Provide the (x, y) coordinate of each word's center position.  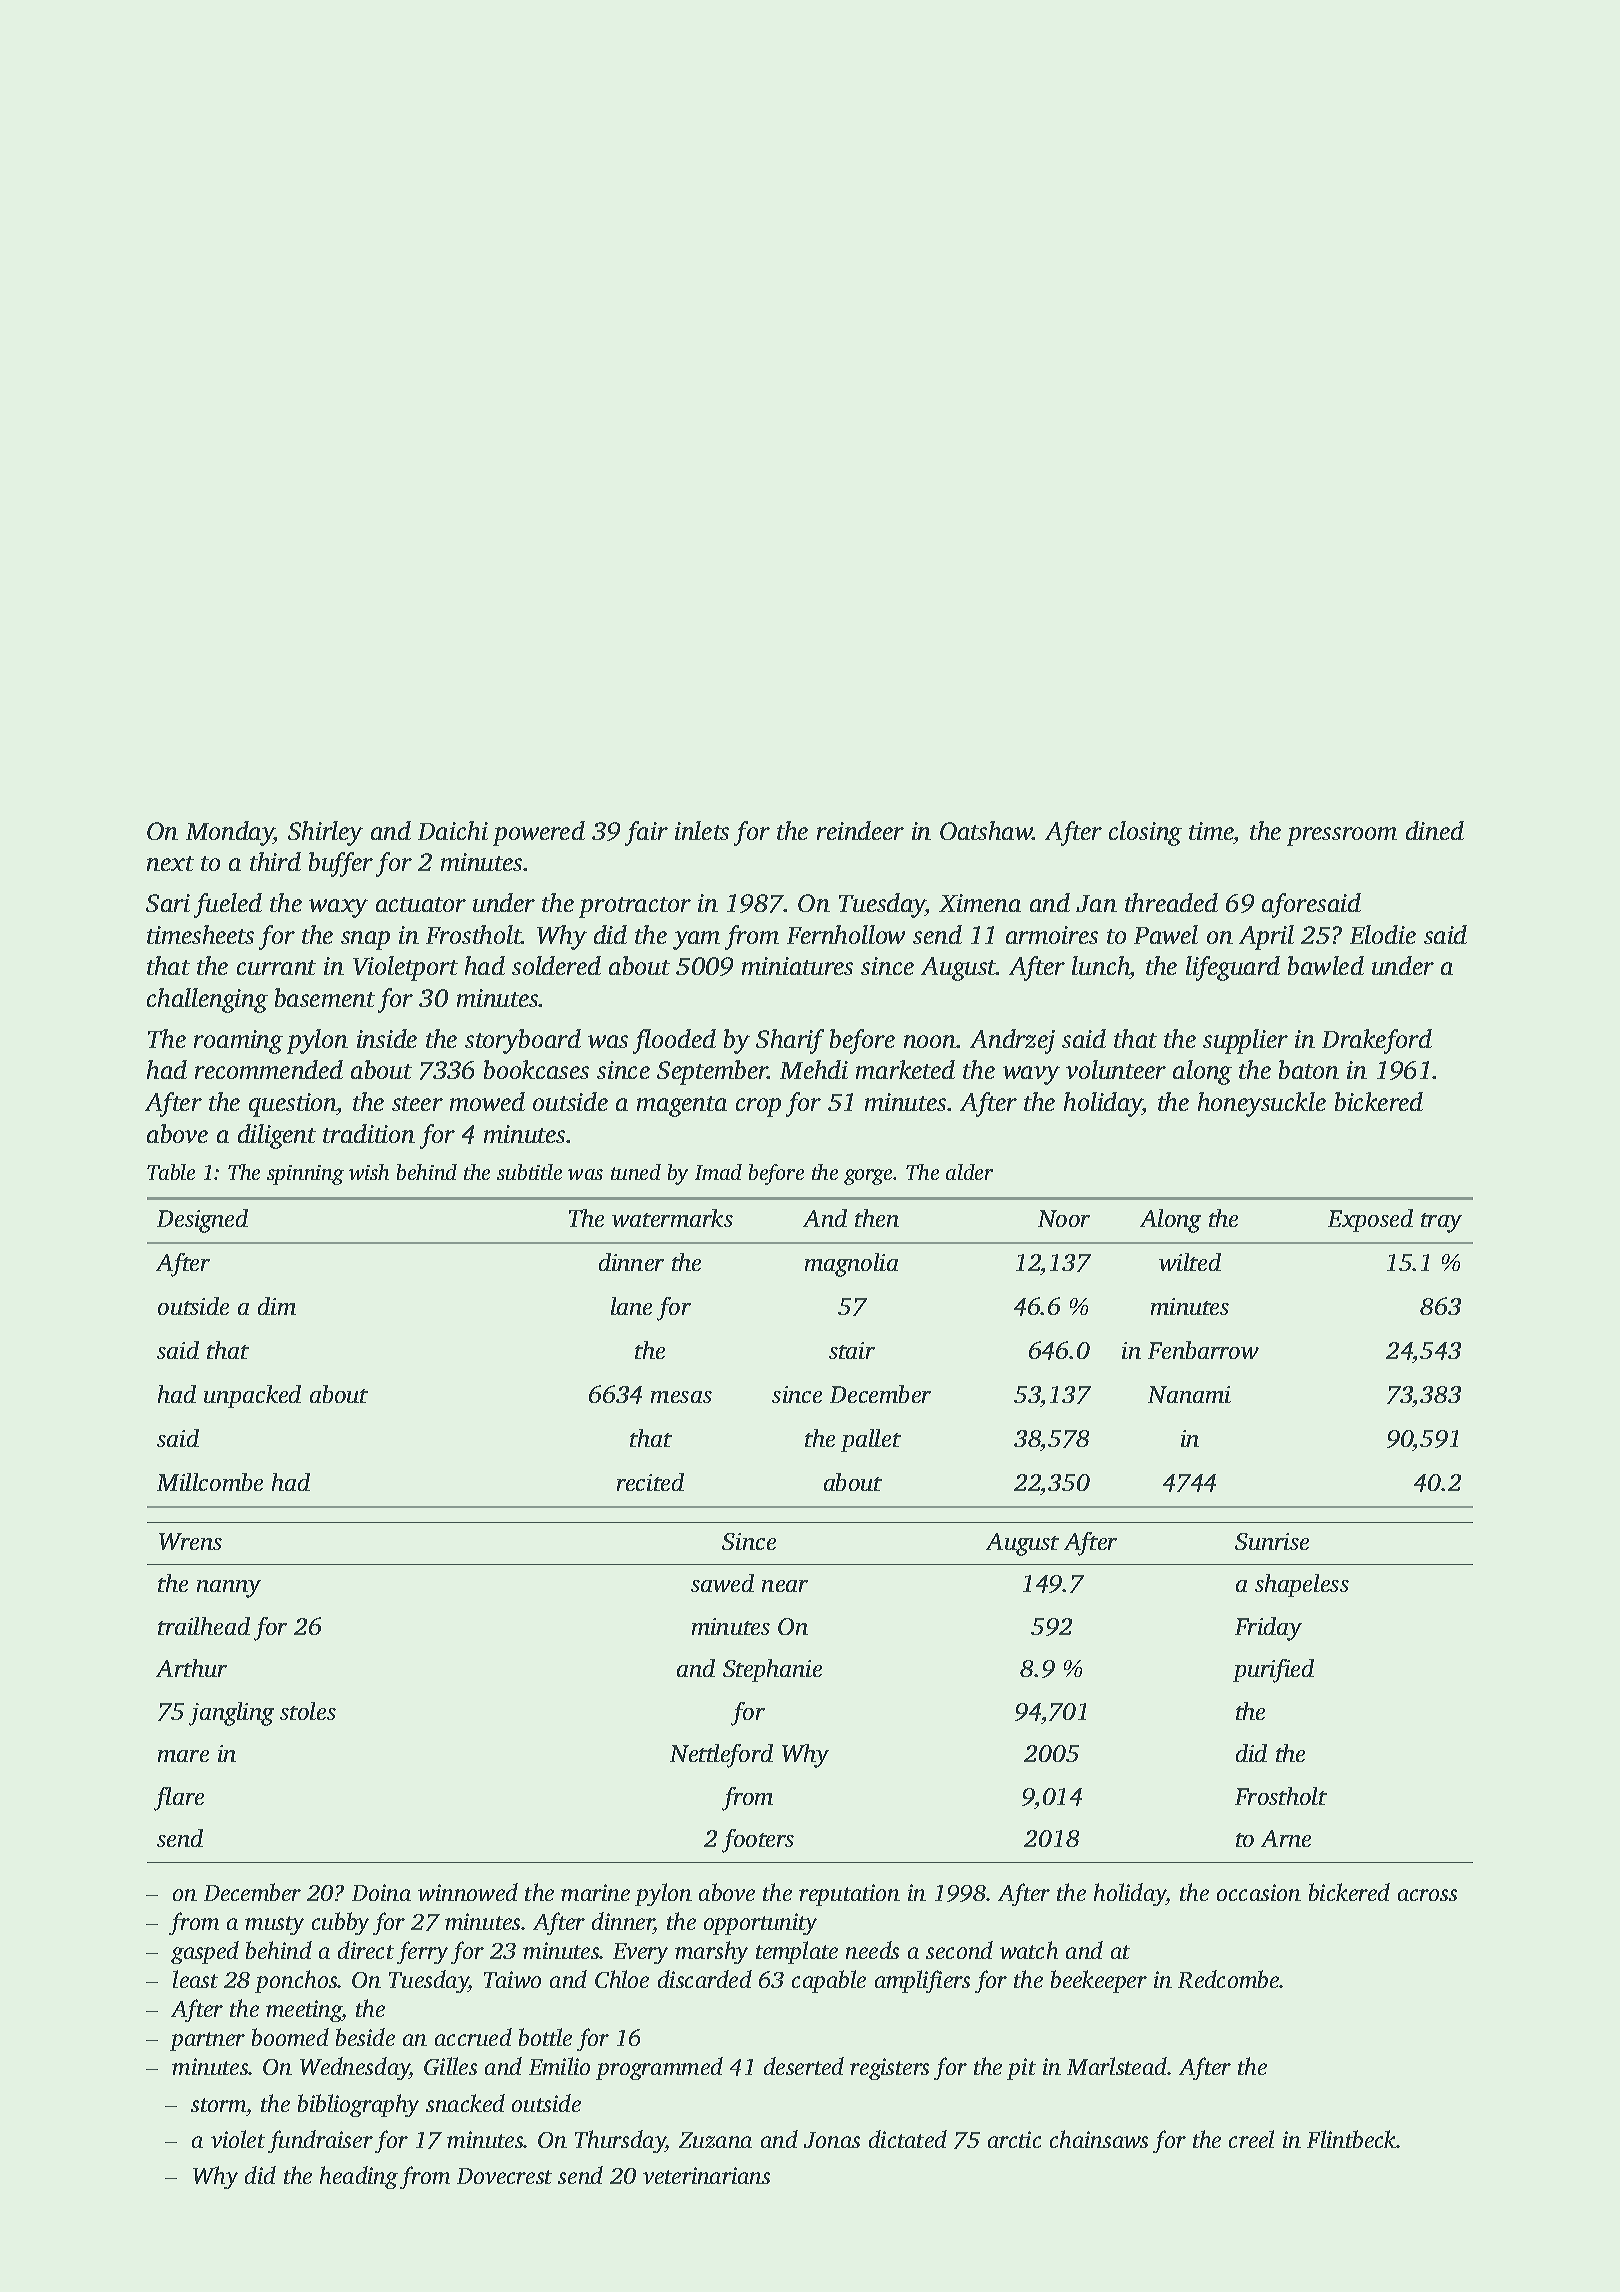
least (195, 1979)
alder (969, 1172)
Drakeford (1377, 1041)
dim (277, 1306)
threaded (1171, 902)
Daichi (453, 830)
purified (1273, 1671)
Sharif (790, 1041)
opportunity (760, 1924)
